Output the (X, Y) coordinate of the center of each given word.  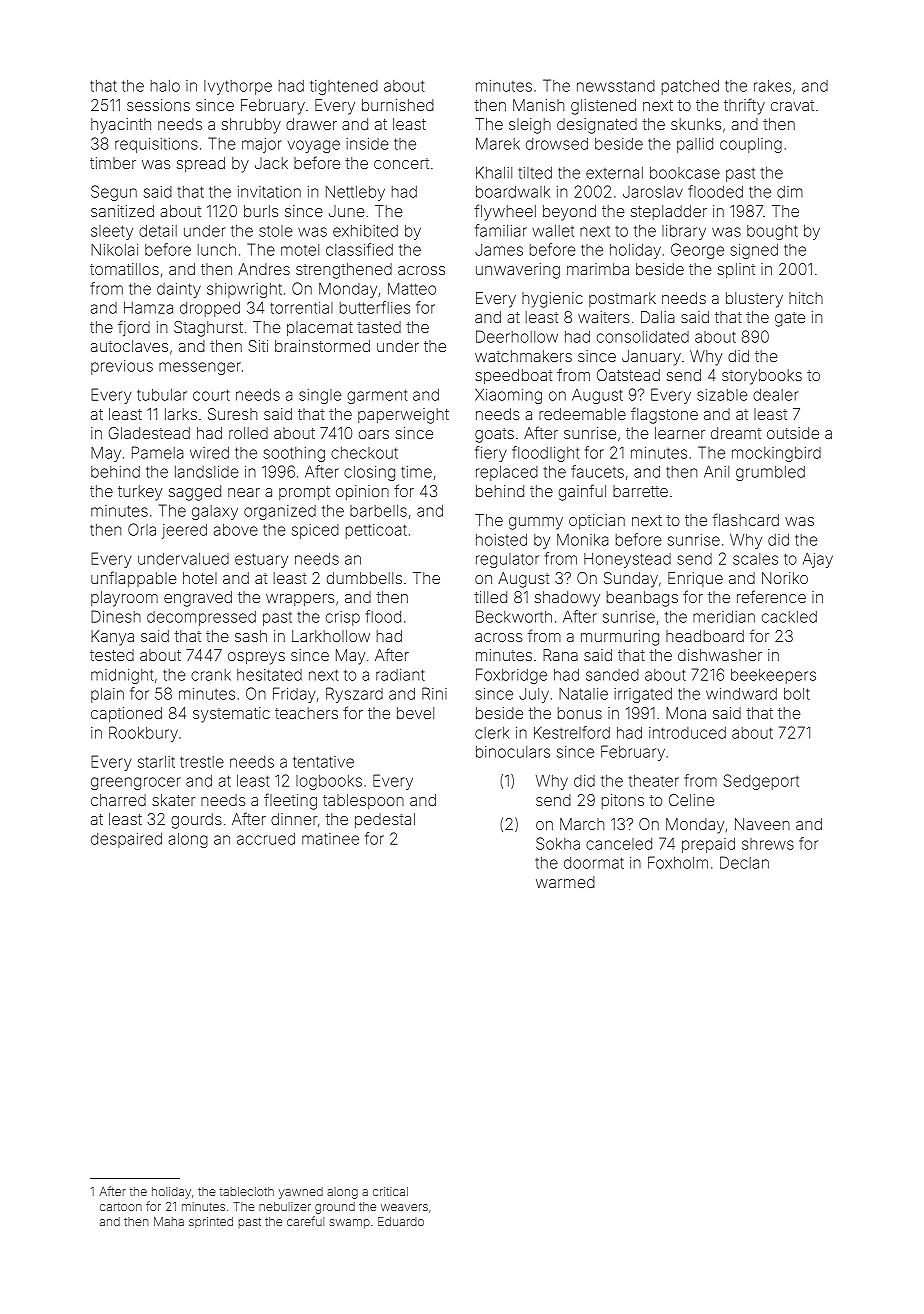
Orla (142, 529)
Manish (538, 105)
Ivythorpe (238, 87)
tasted (379, 327)
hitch (806, 298)
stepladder (669, 212)
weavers (404, 1207)
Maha (169, 1221)
